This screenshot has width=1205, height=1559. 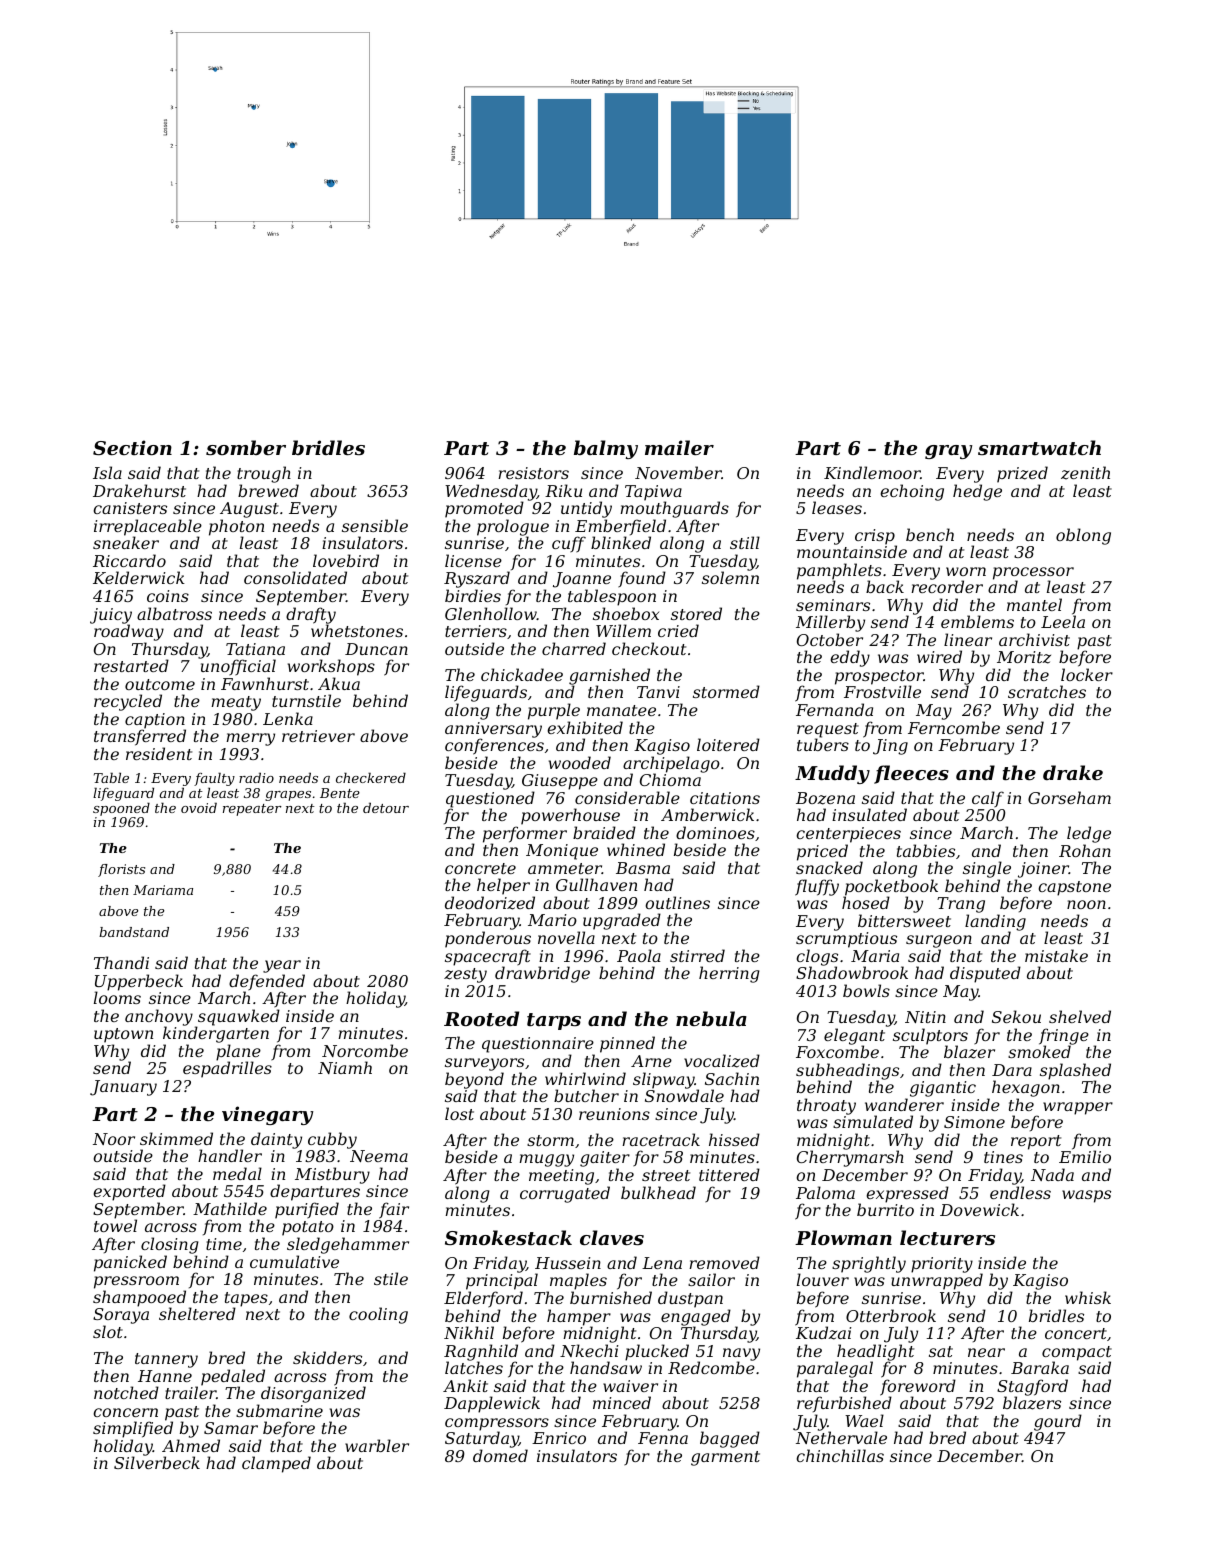 I want to click on scratches, so click(x=1047, y=691).
